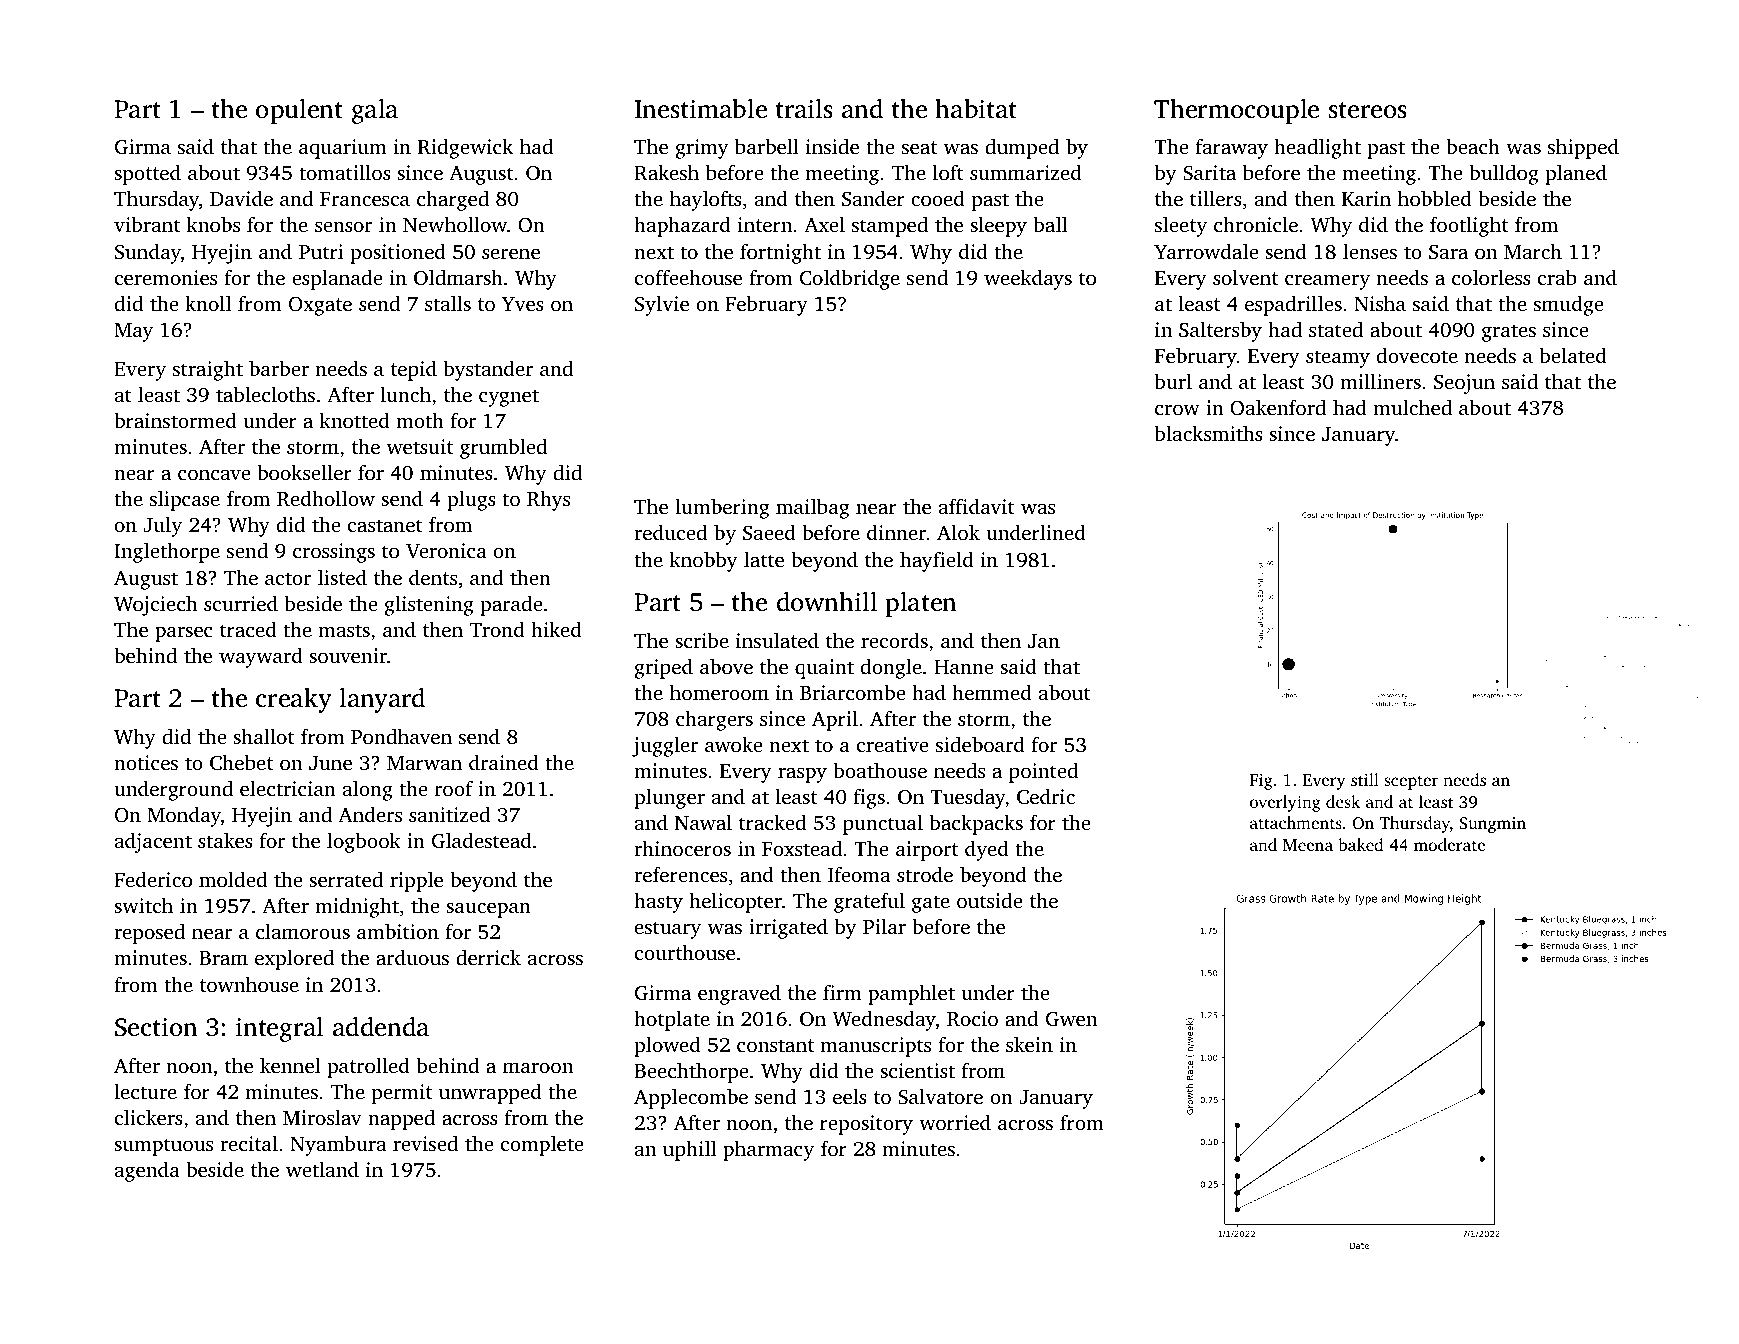 The height and width of the screenshot is (1344, 1739). I want to click on ripple, so click(416, 881).
